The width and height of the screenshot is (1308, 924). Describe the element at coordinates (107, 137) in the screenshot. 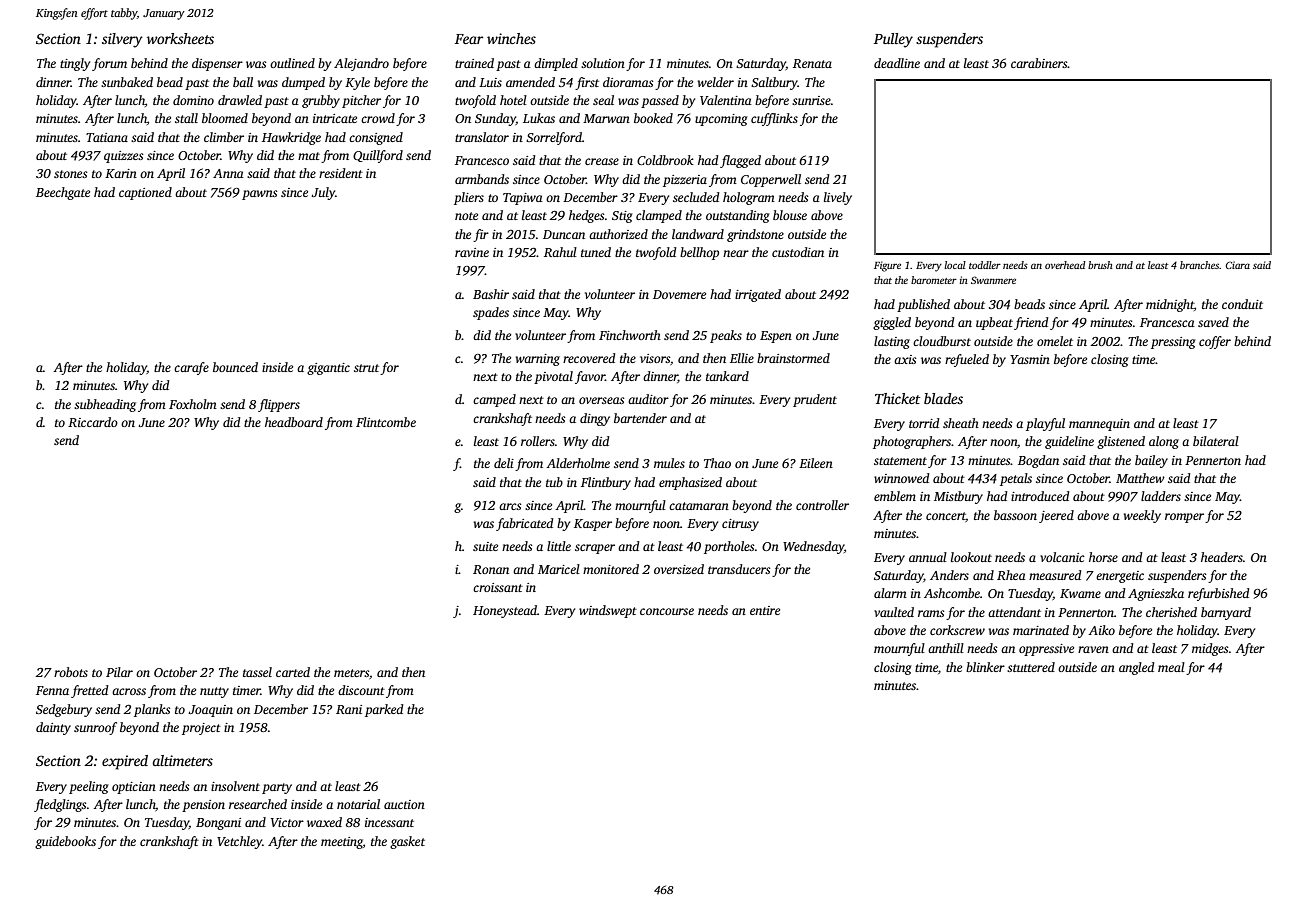

I see `Tatiana` at that location.
